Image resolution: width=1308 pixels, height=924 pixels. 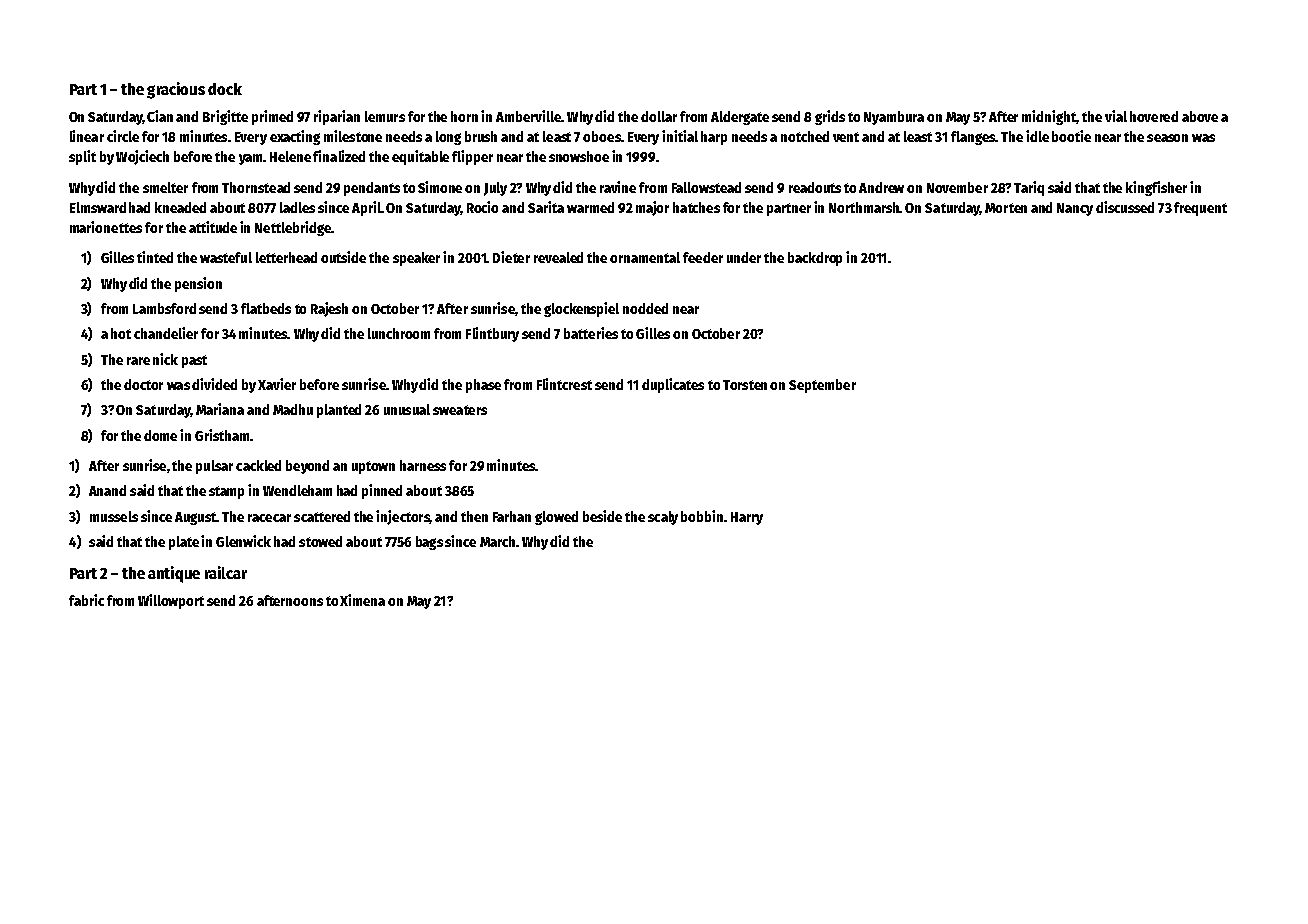 I want to click on September, so click(x=822, y=386).
